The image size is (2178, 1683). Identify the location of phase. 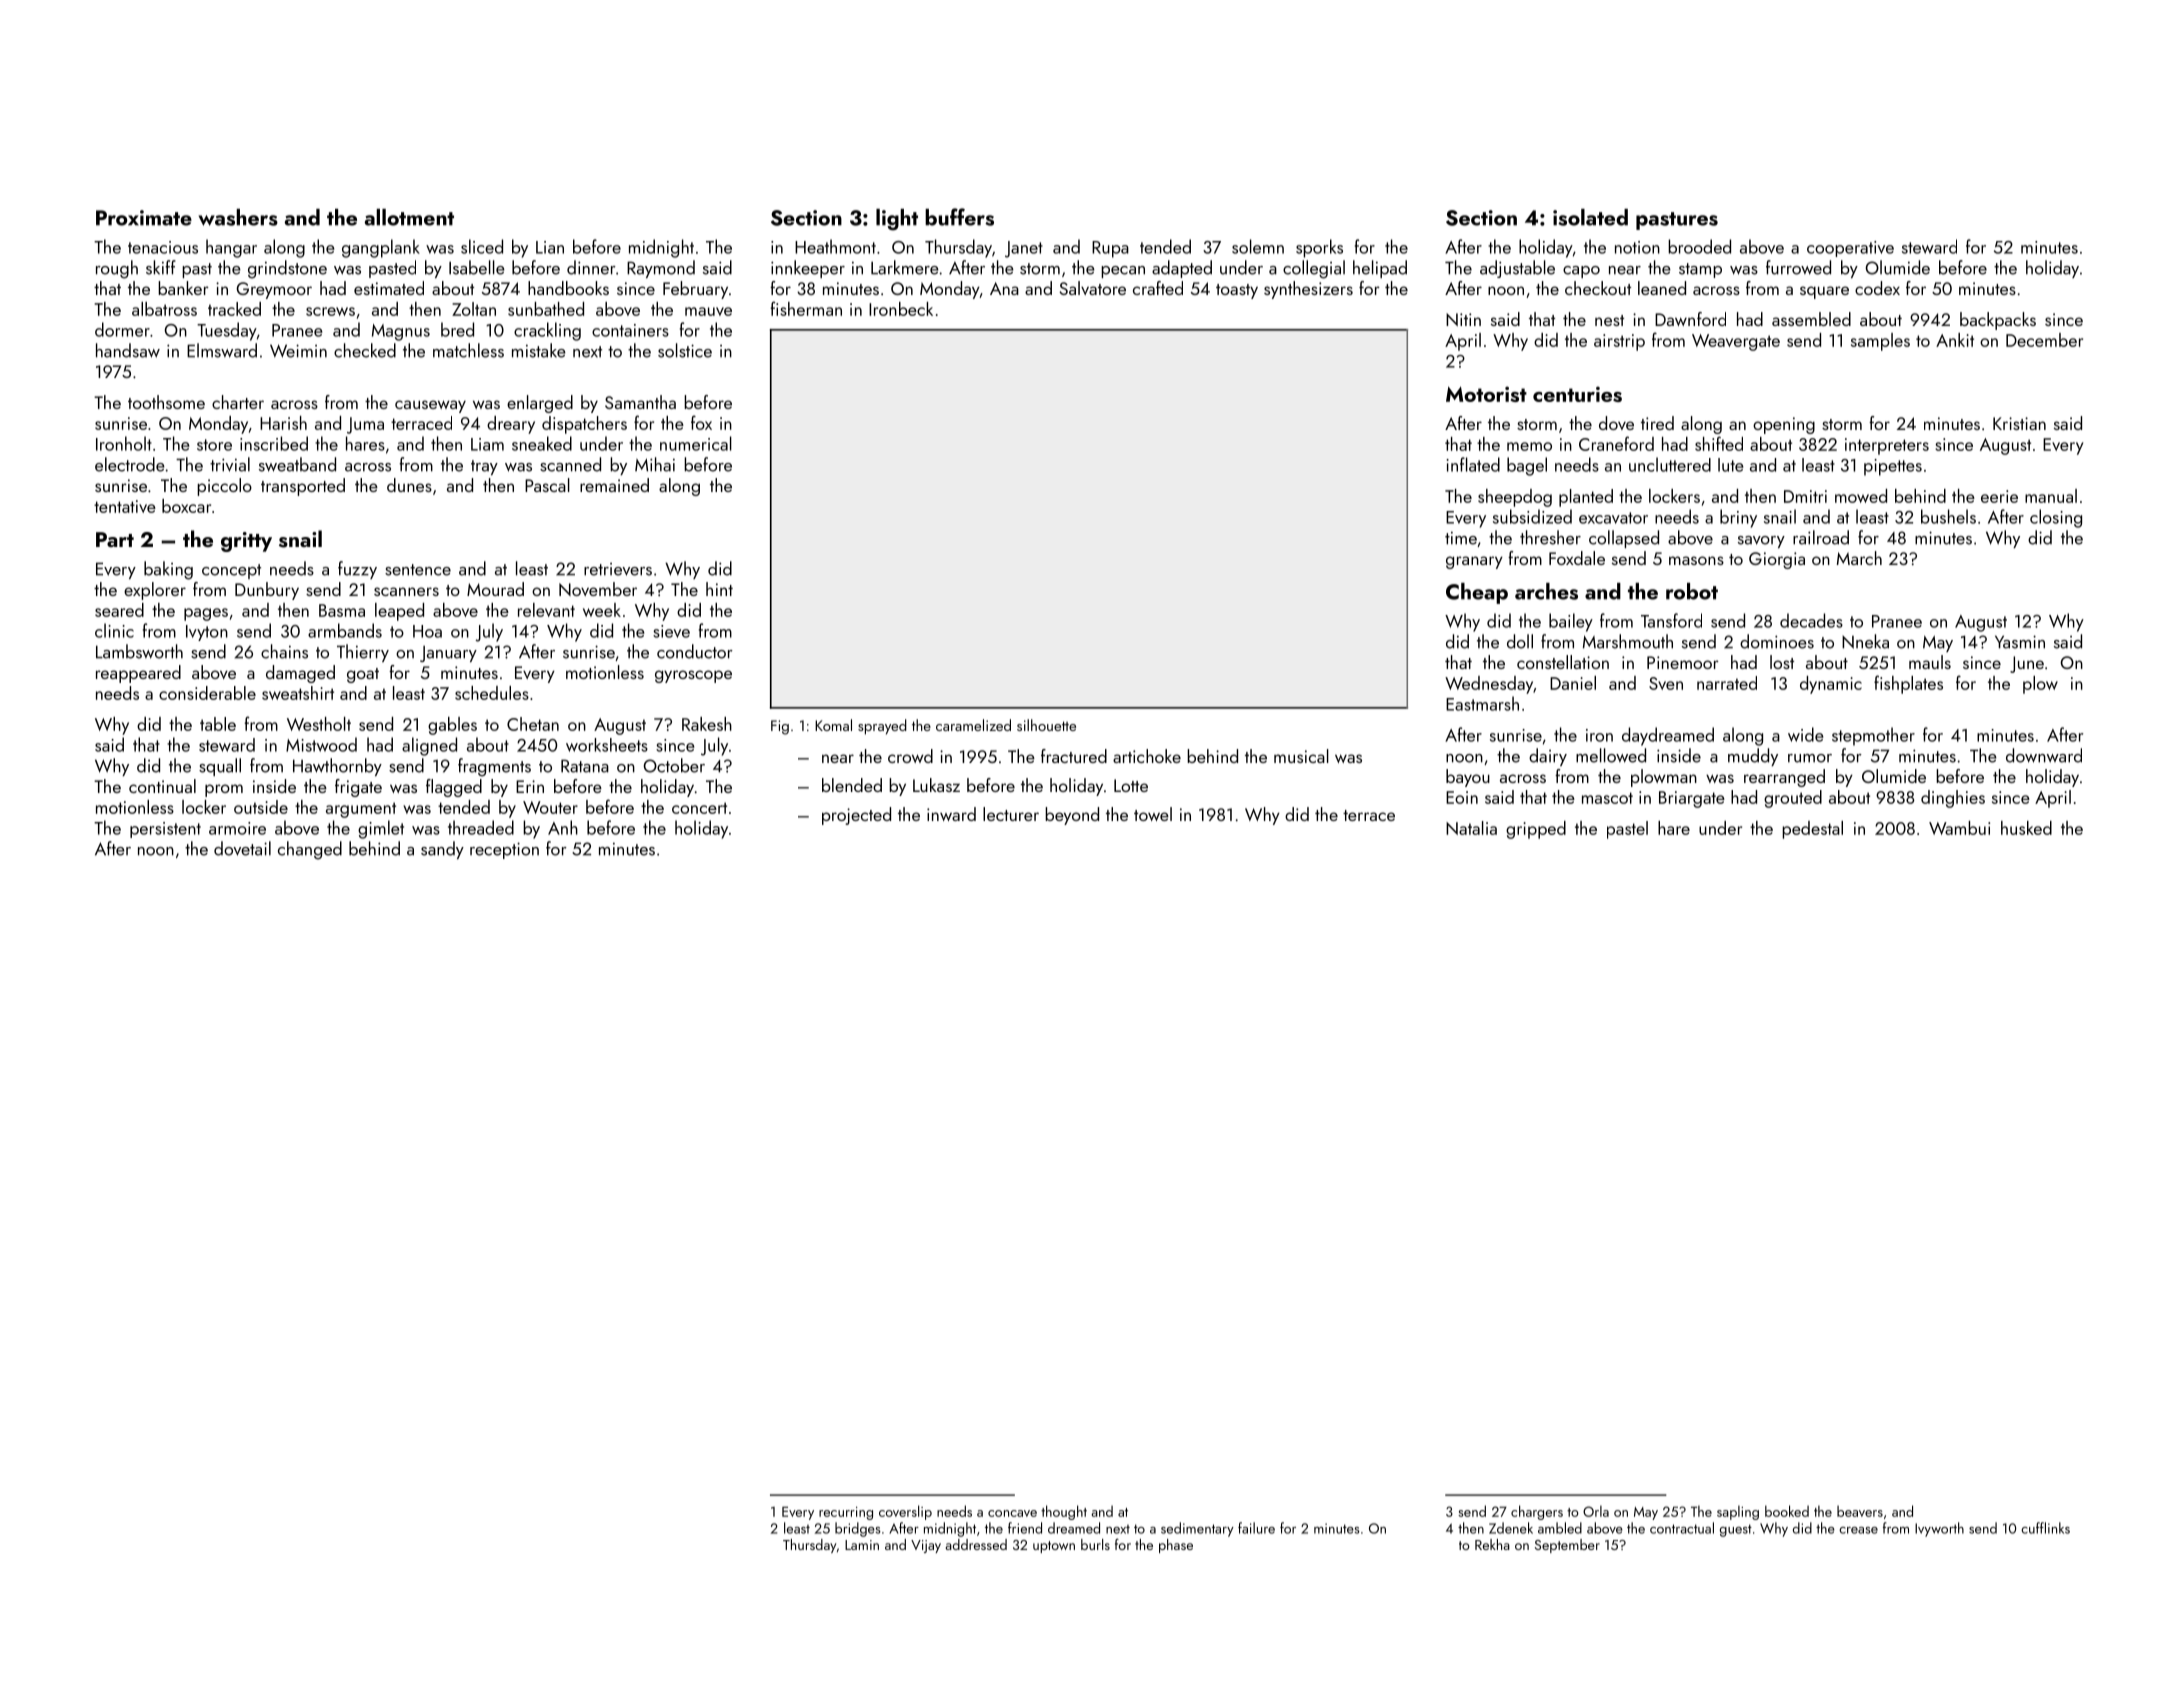
(1176, 1546).
